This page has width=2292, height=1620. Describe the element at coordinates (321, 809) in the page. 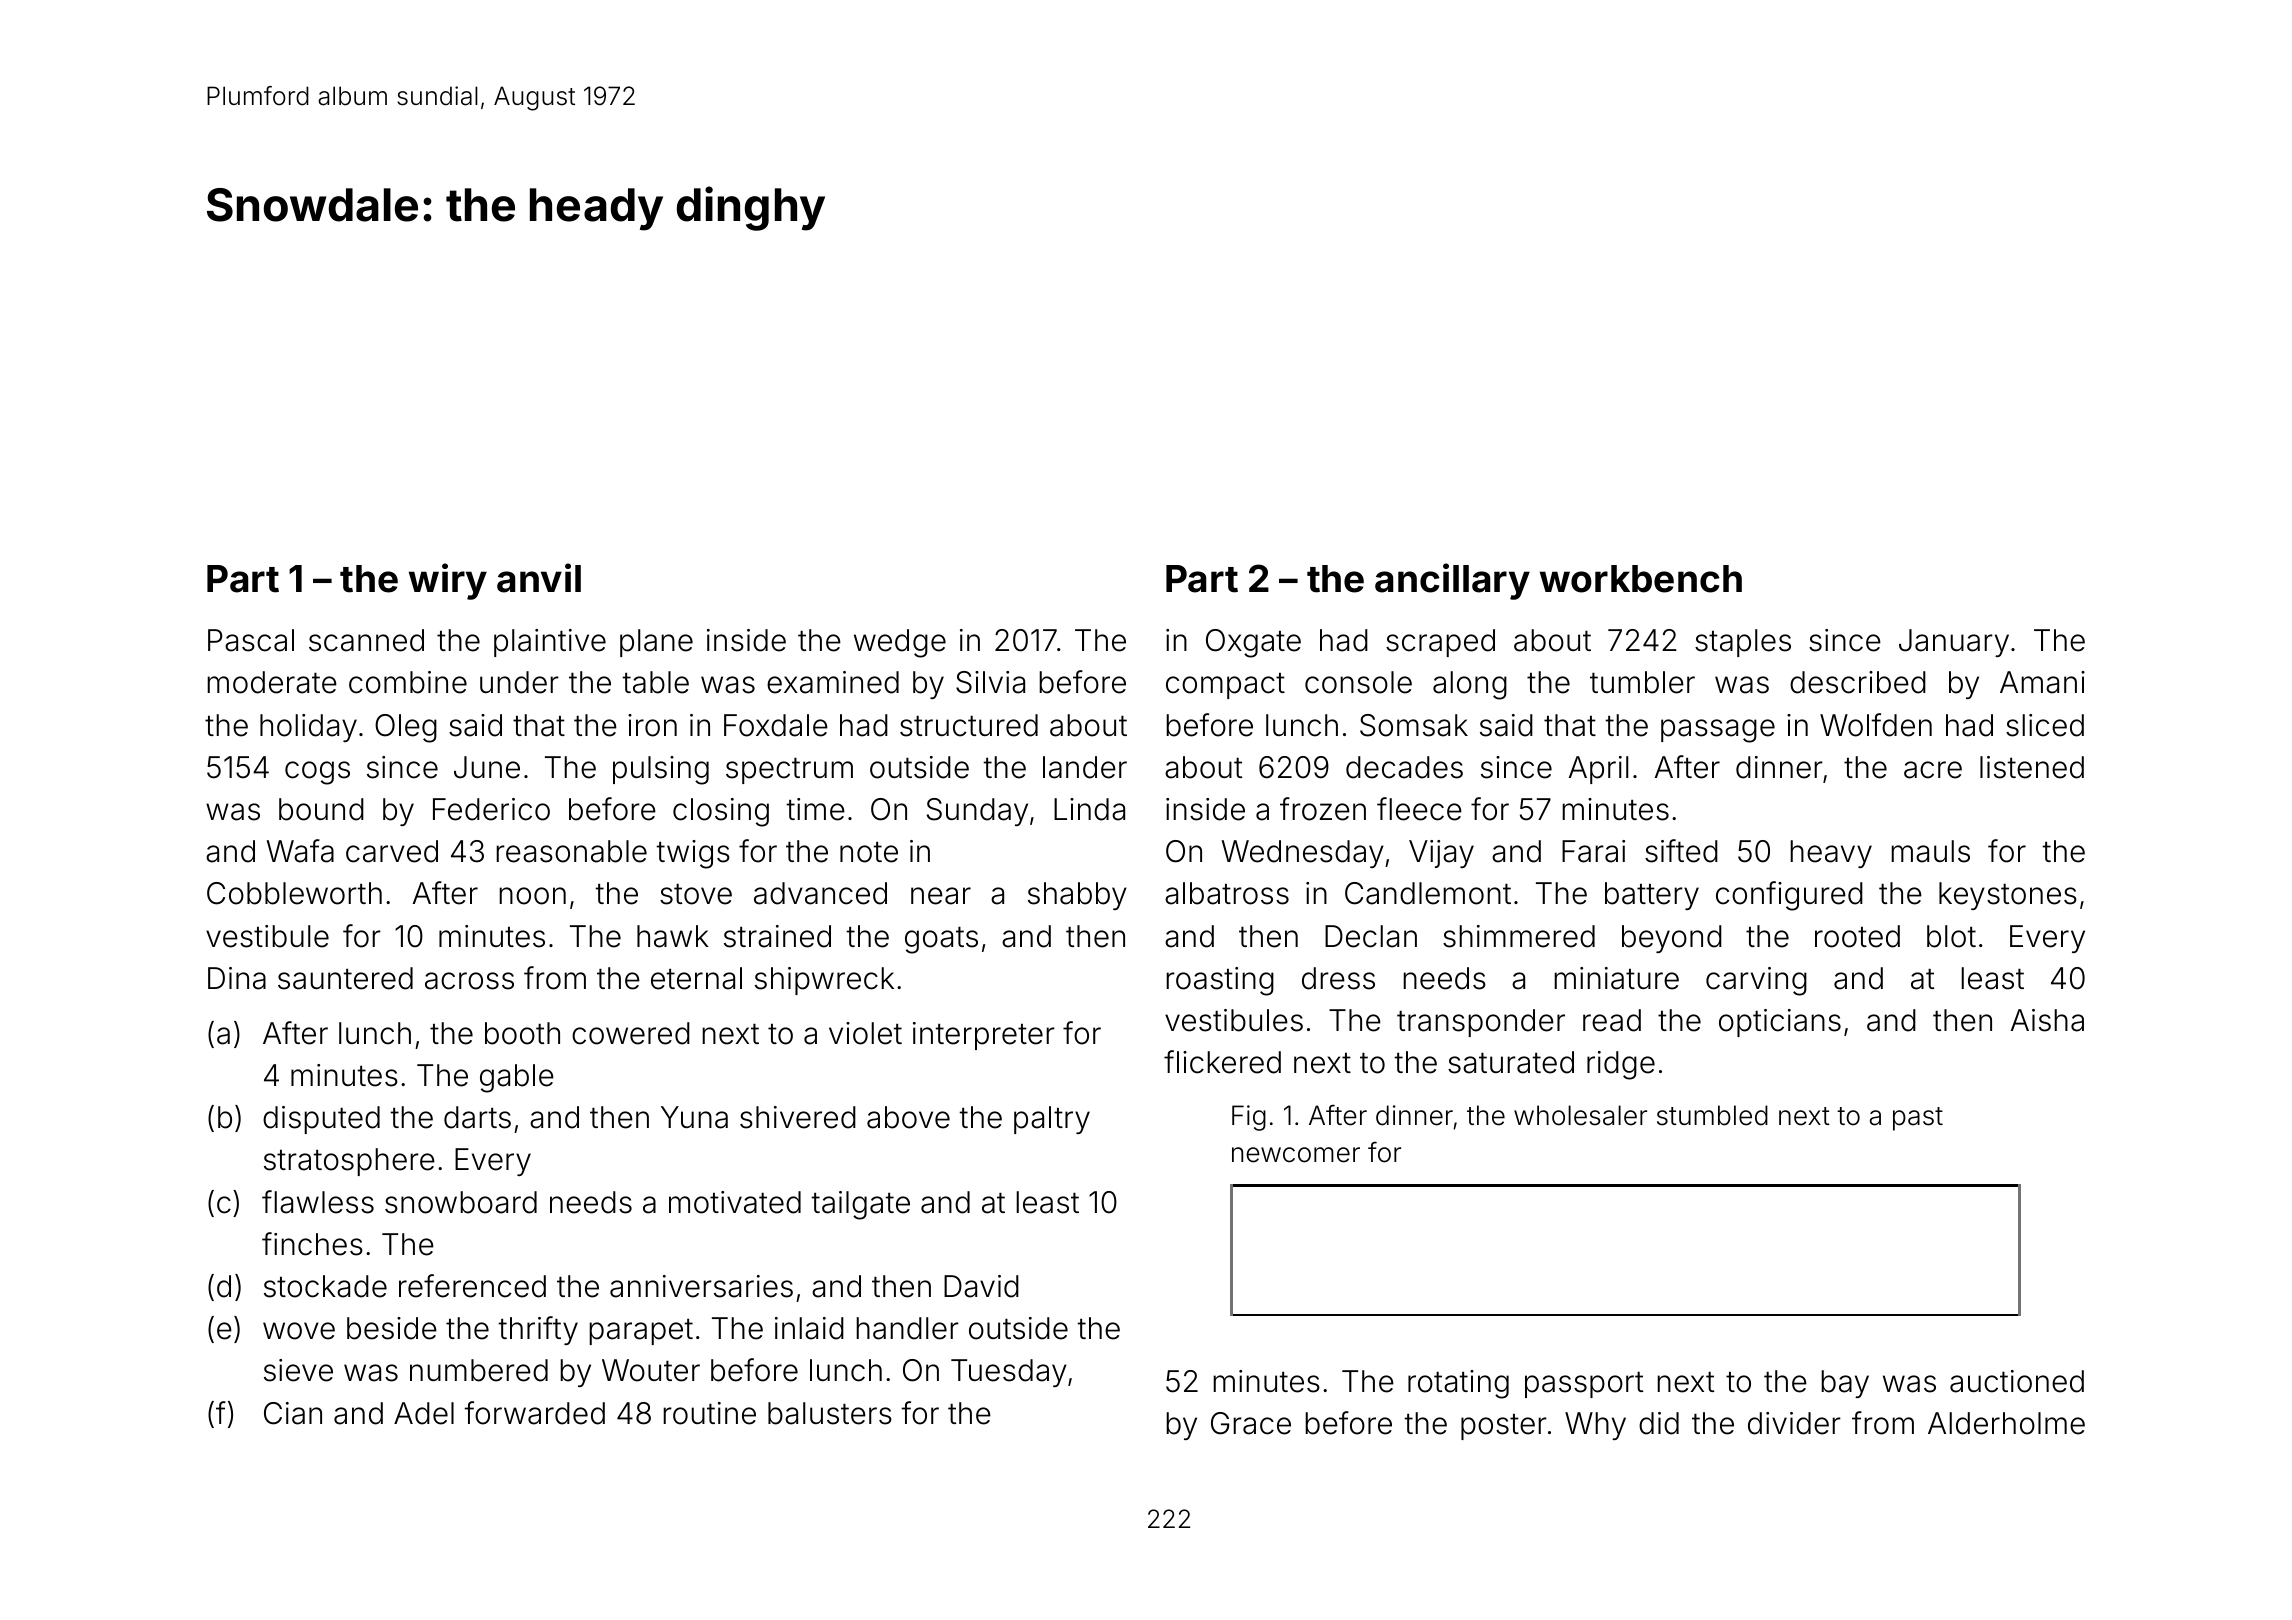

I see `bound` at that location.
